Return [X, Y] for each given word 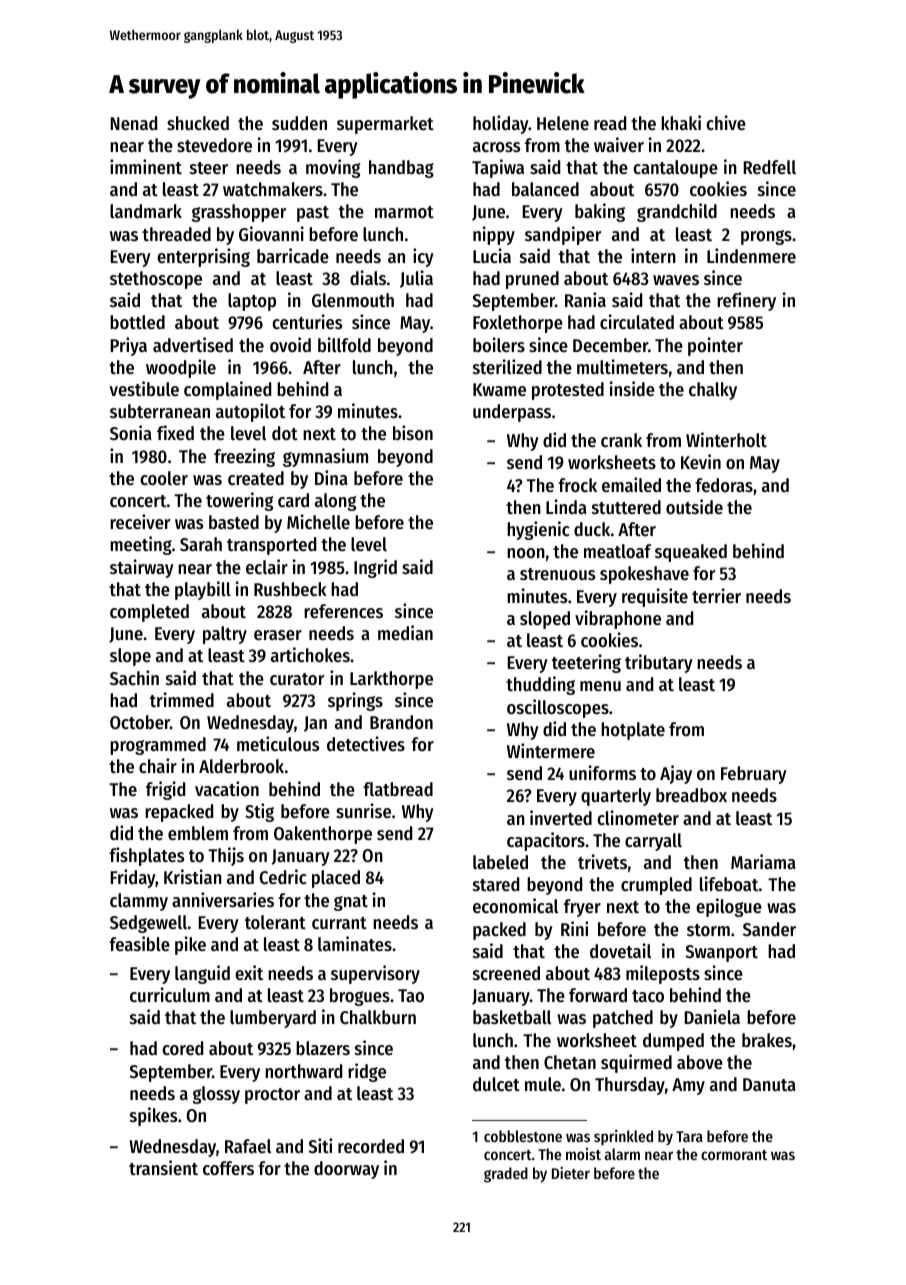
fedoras [724, 485]
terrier [716, 595]
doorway [346, 1170]
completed [149, 613]
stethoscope [156, 280]
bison [413, 432]
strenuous [557, 574]
